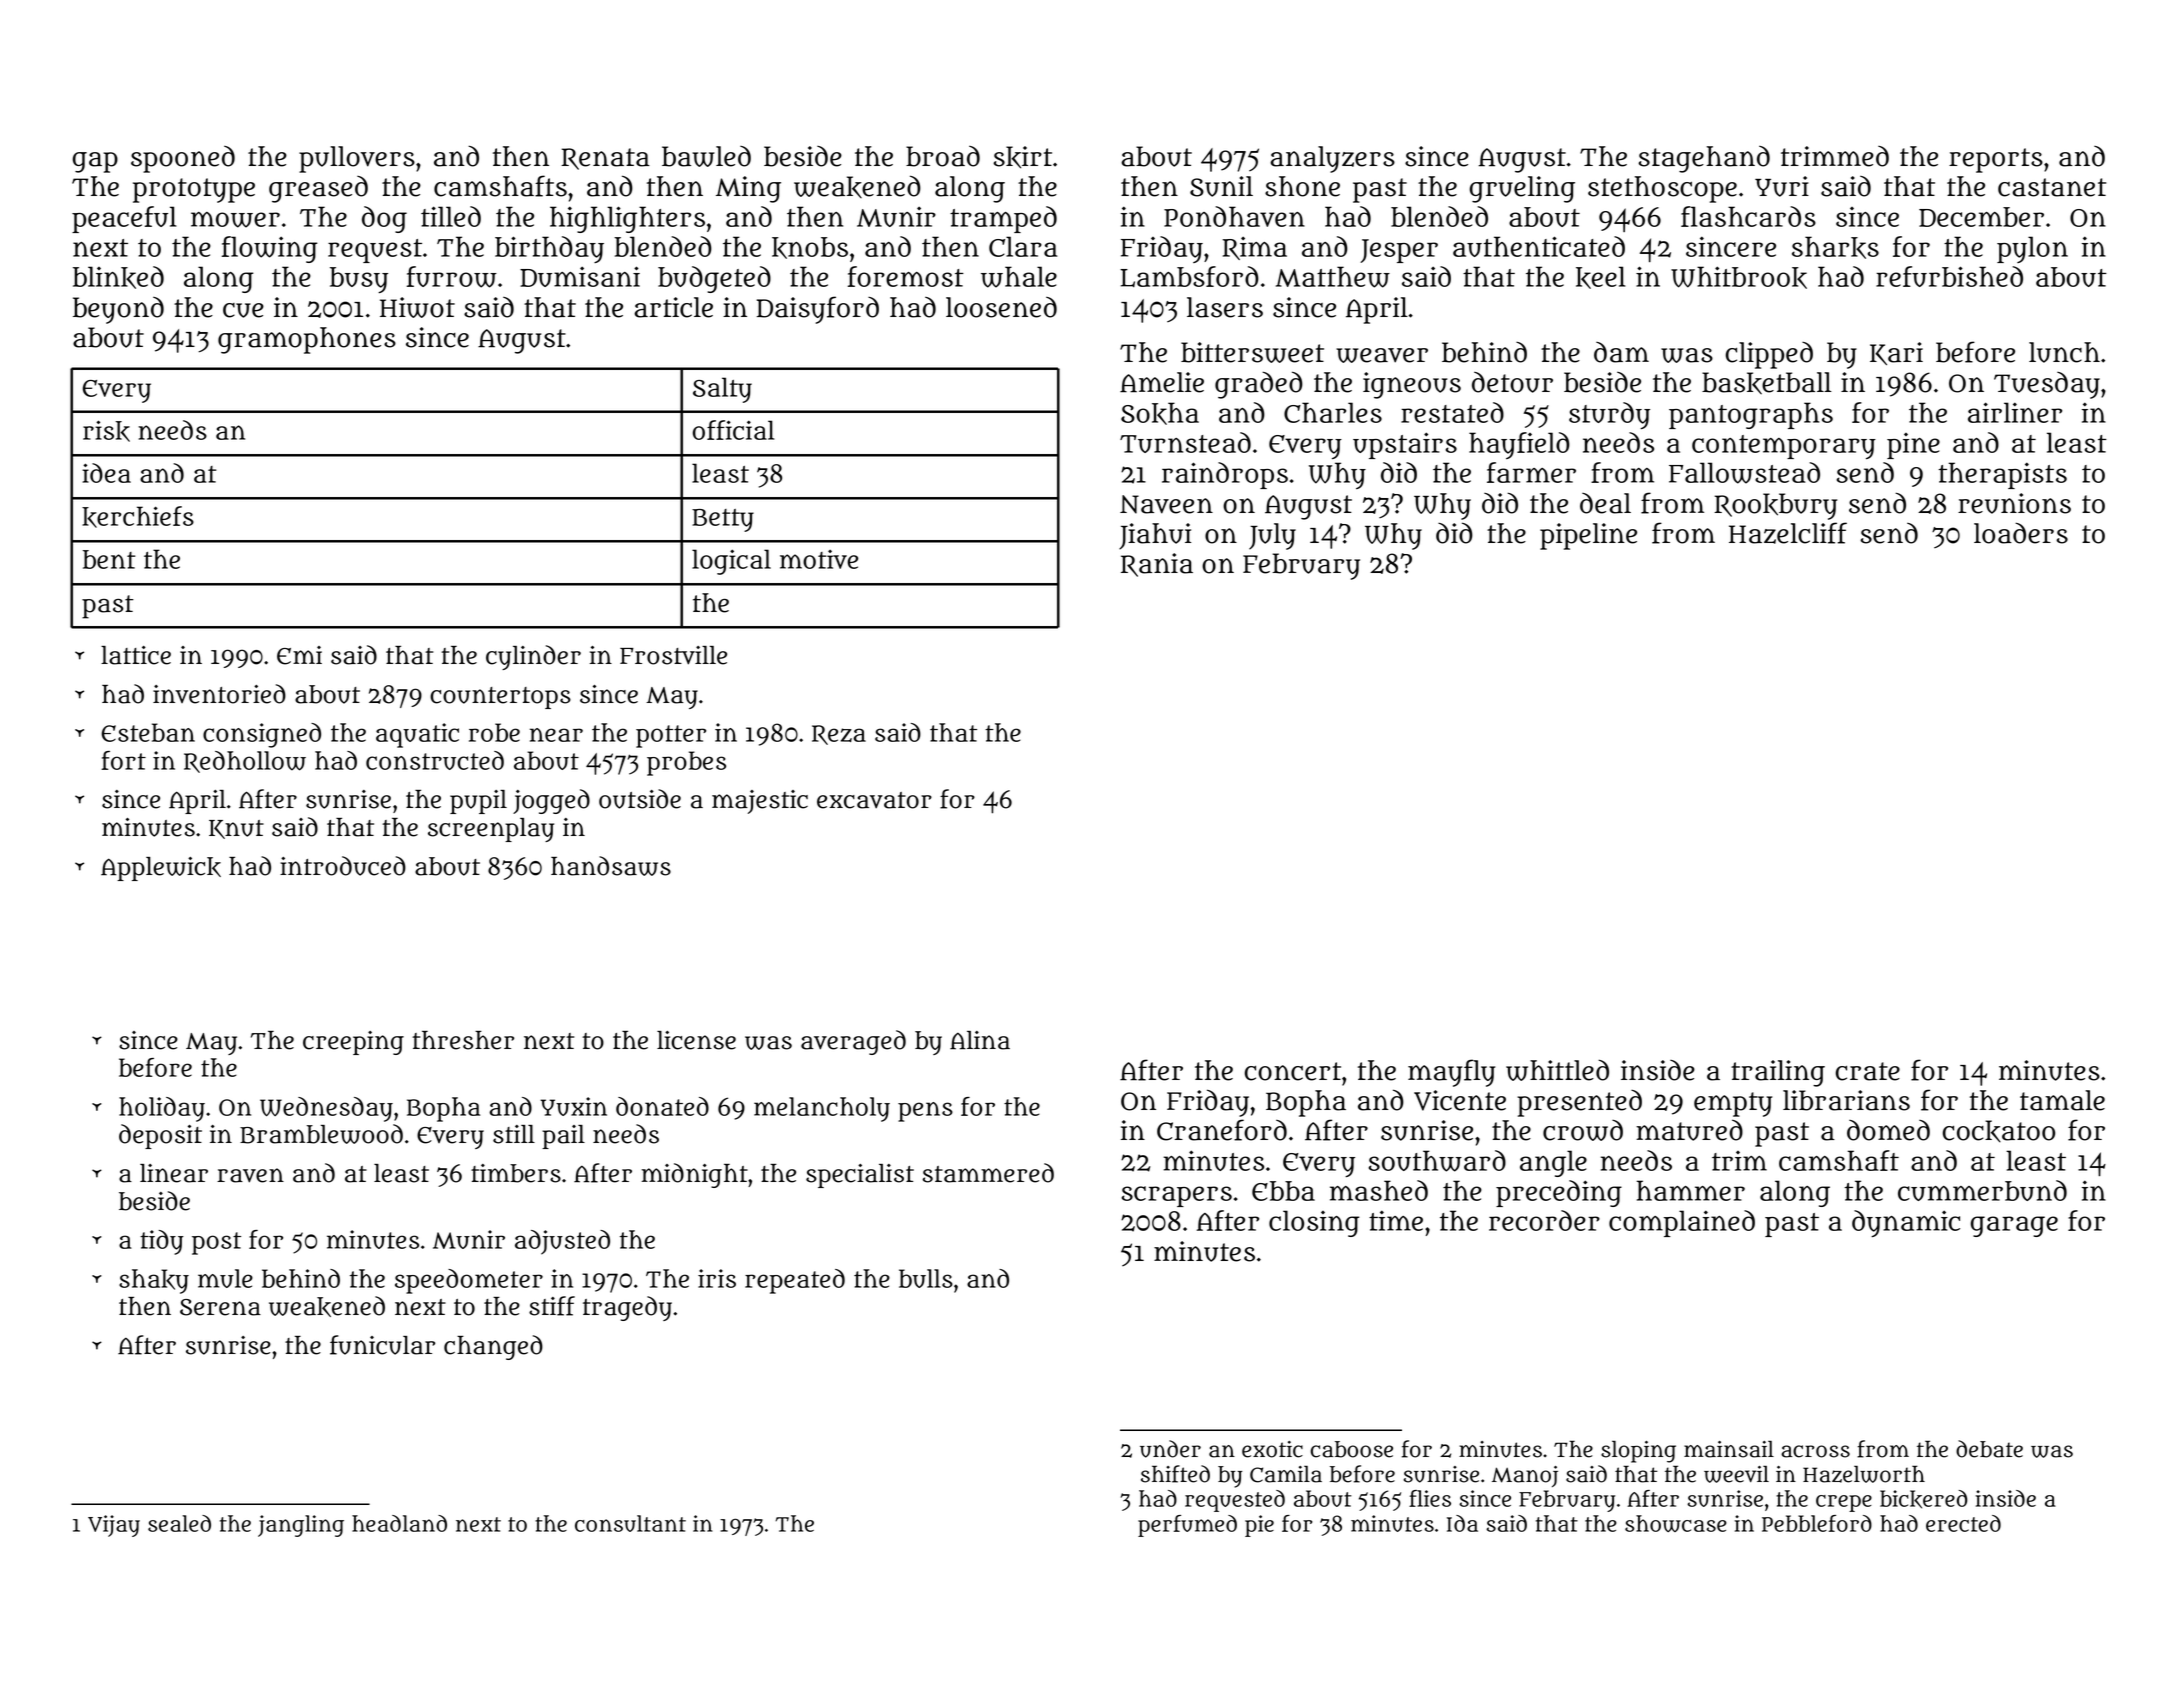  Describe the element at coordinates (463, 1040) in the image. I see `thresher` at that location.
